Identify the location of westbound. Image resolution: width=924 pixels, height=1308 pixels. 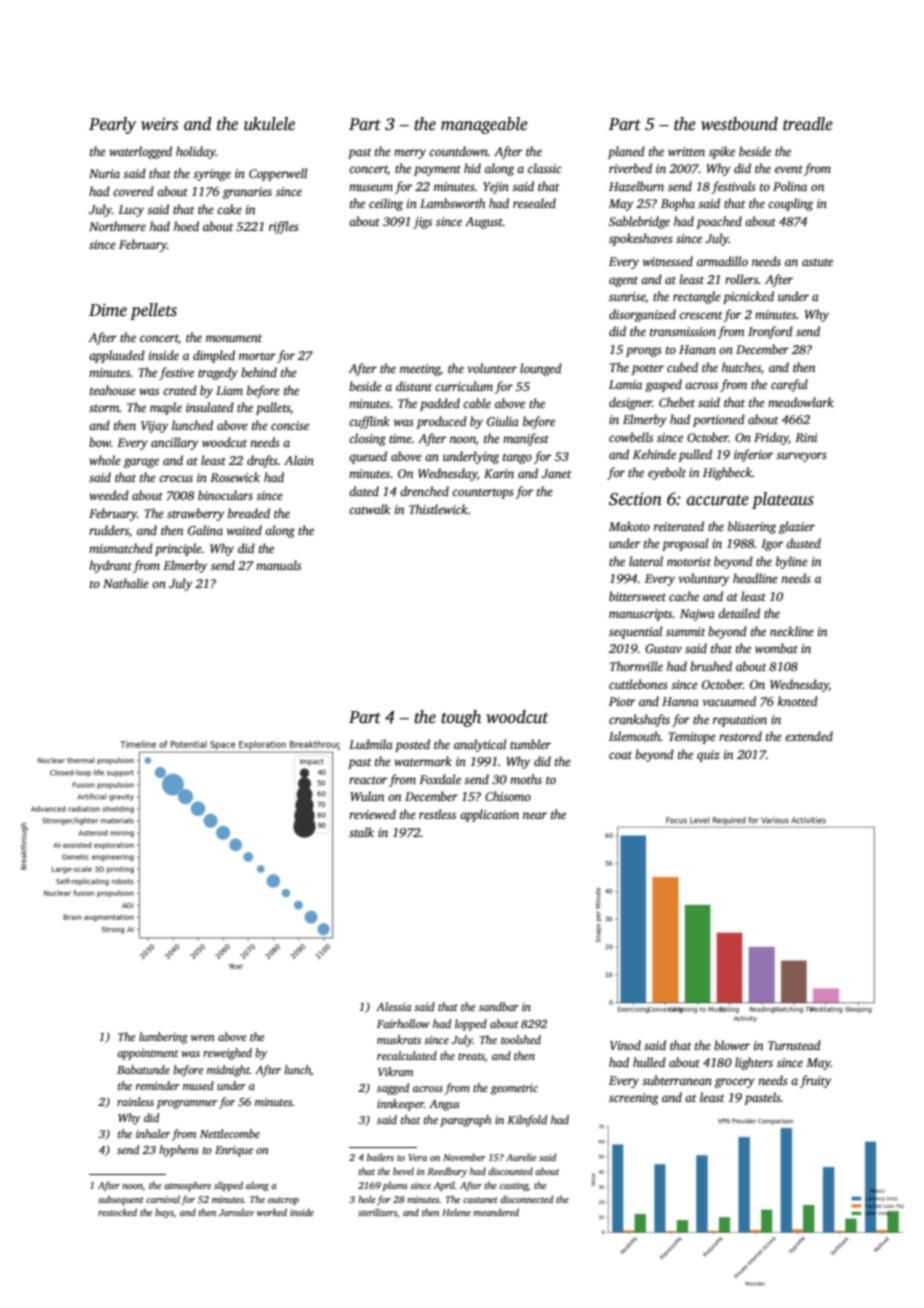
(739, 124).
